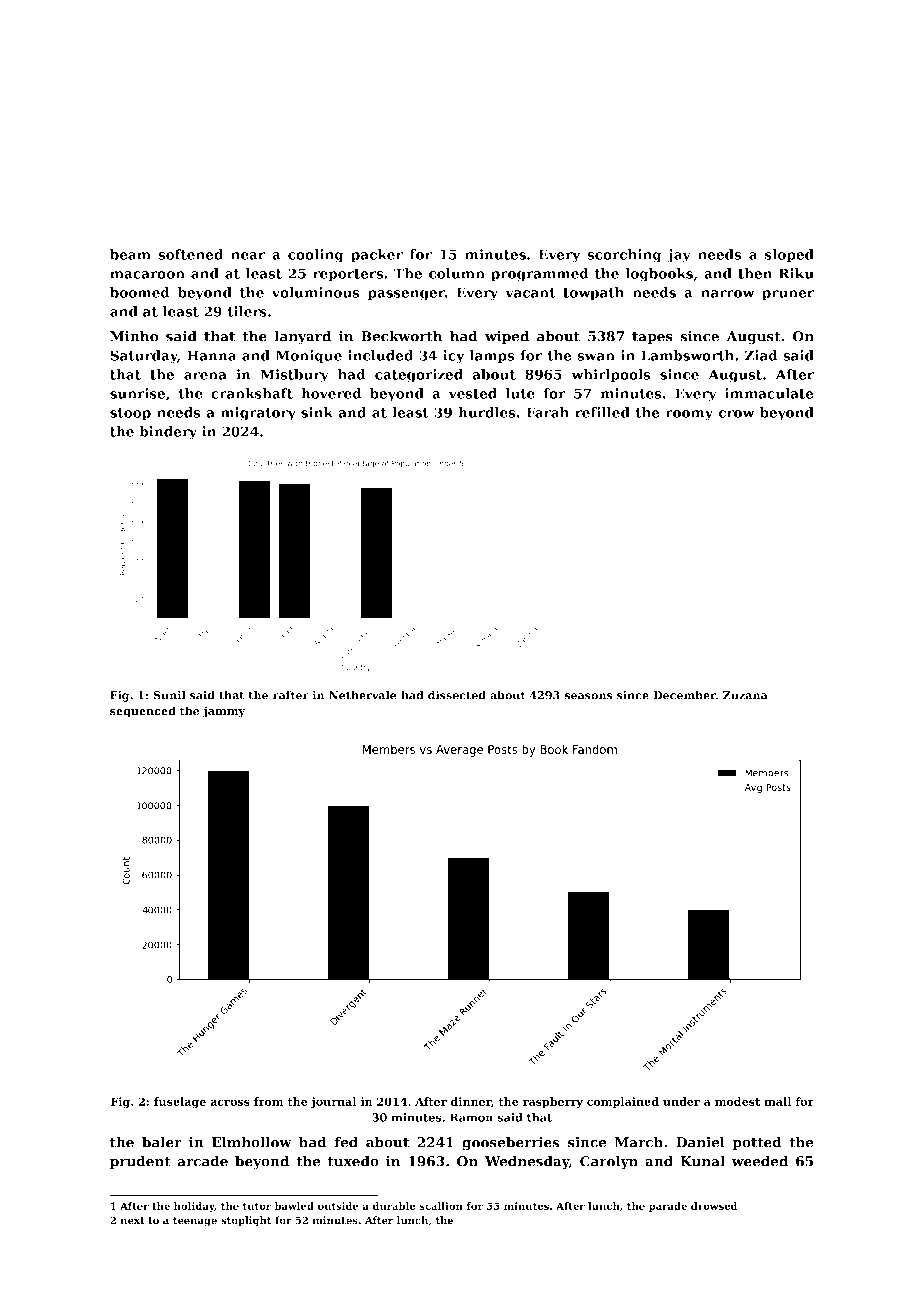 This screenshot has width=924, height=1308. I want to click on jay, so click(679, 256).
